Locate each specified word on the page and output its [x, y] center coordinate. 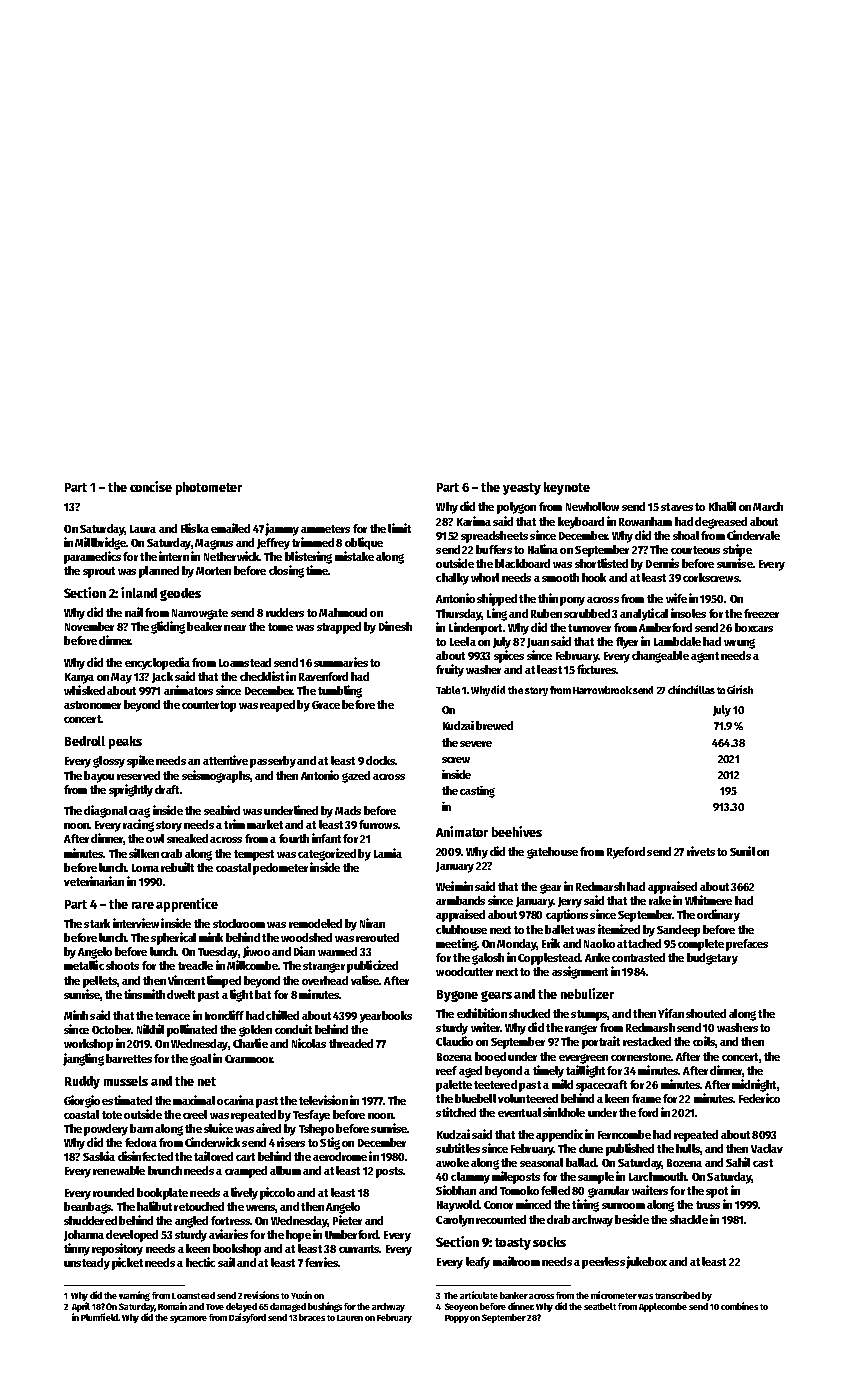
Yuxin [301, 1295]
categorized [327, 854]
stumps [589, 1015]
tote [112, 1115]
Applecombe [663, 1307]
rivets [701, 851]
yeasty [522, 489]
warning [134, 1296]
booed [490, 1056]
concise [151, 486]
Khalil [722, 506]
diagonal [105, 811]
